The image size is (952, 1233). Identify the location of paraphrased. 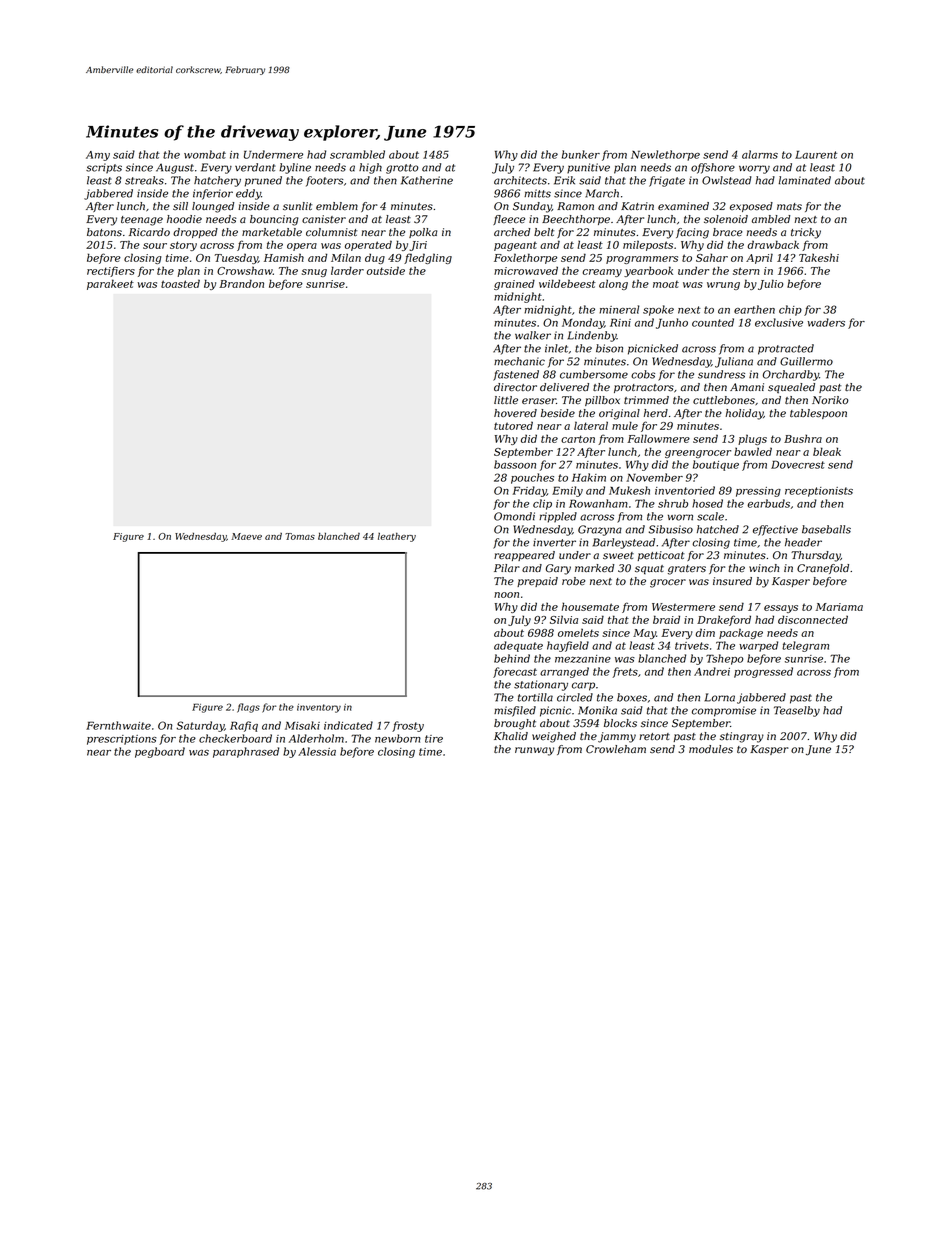
(246, 752).
